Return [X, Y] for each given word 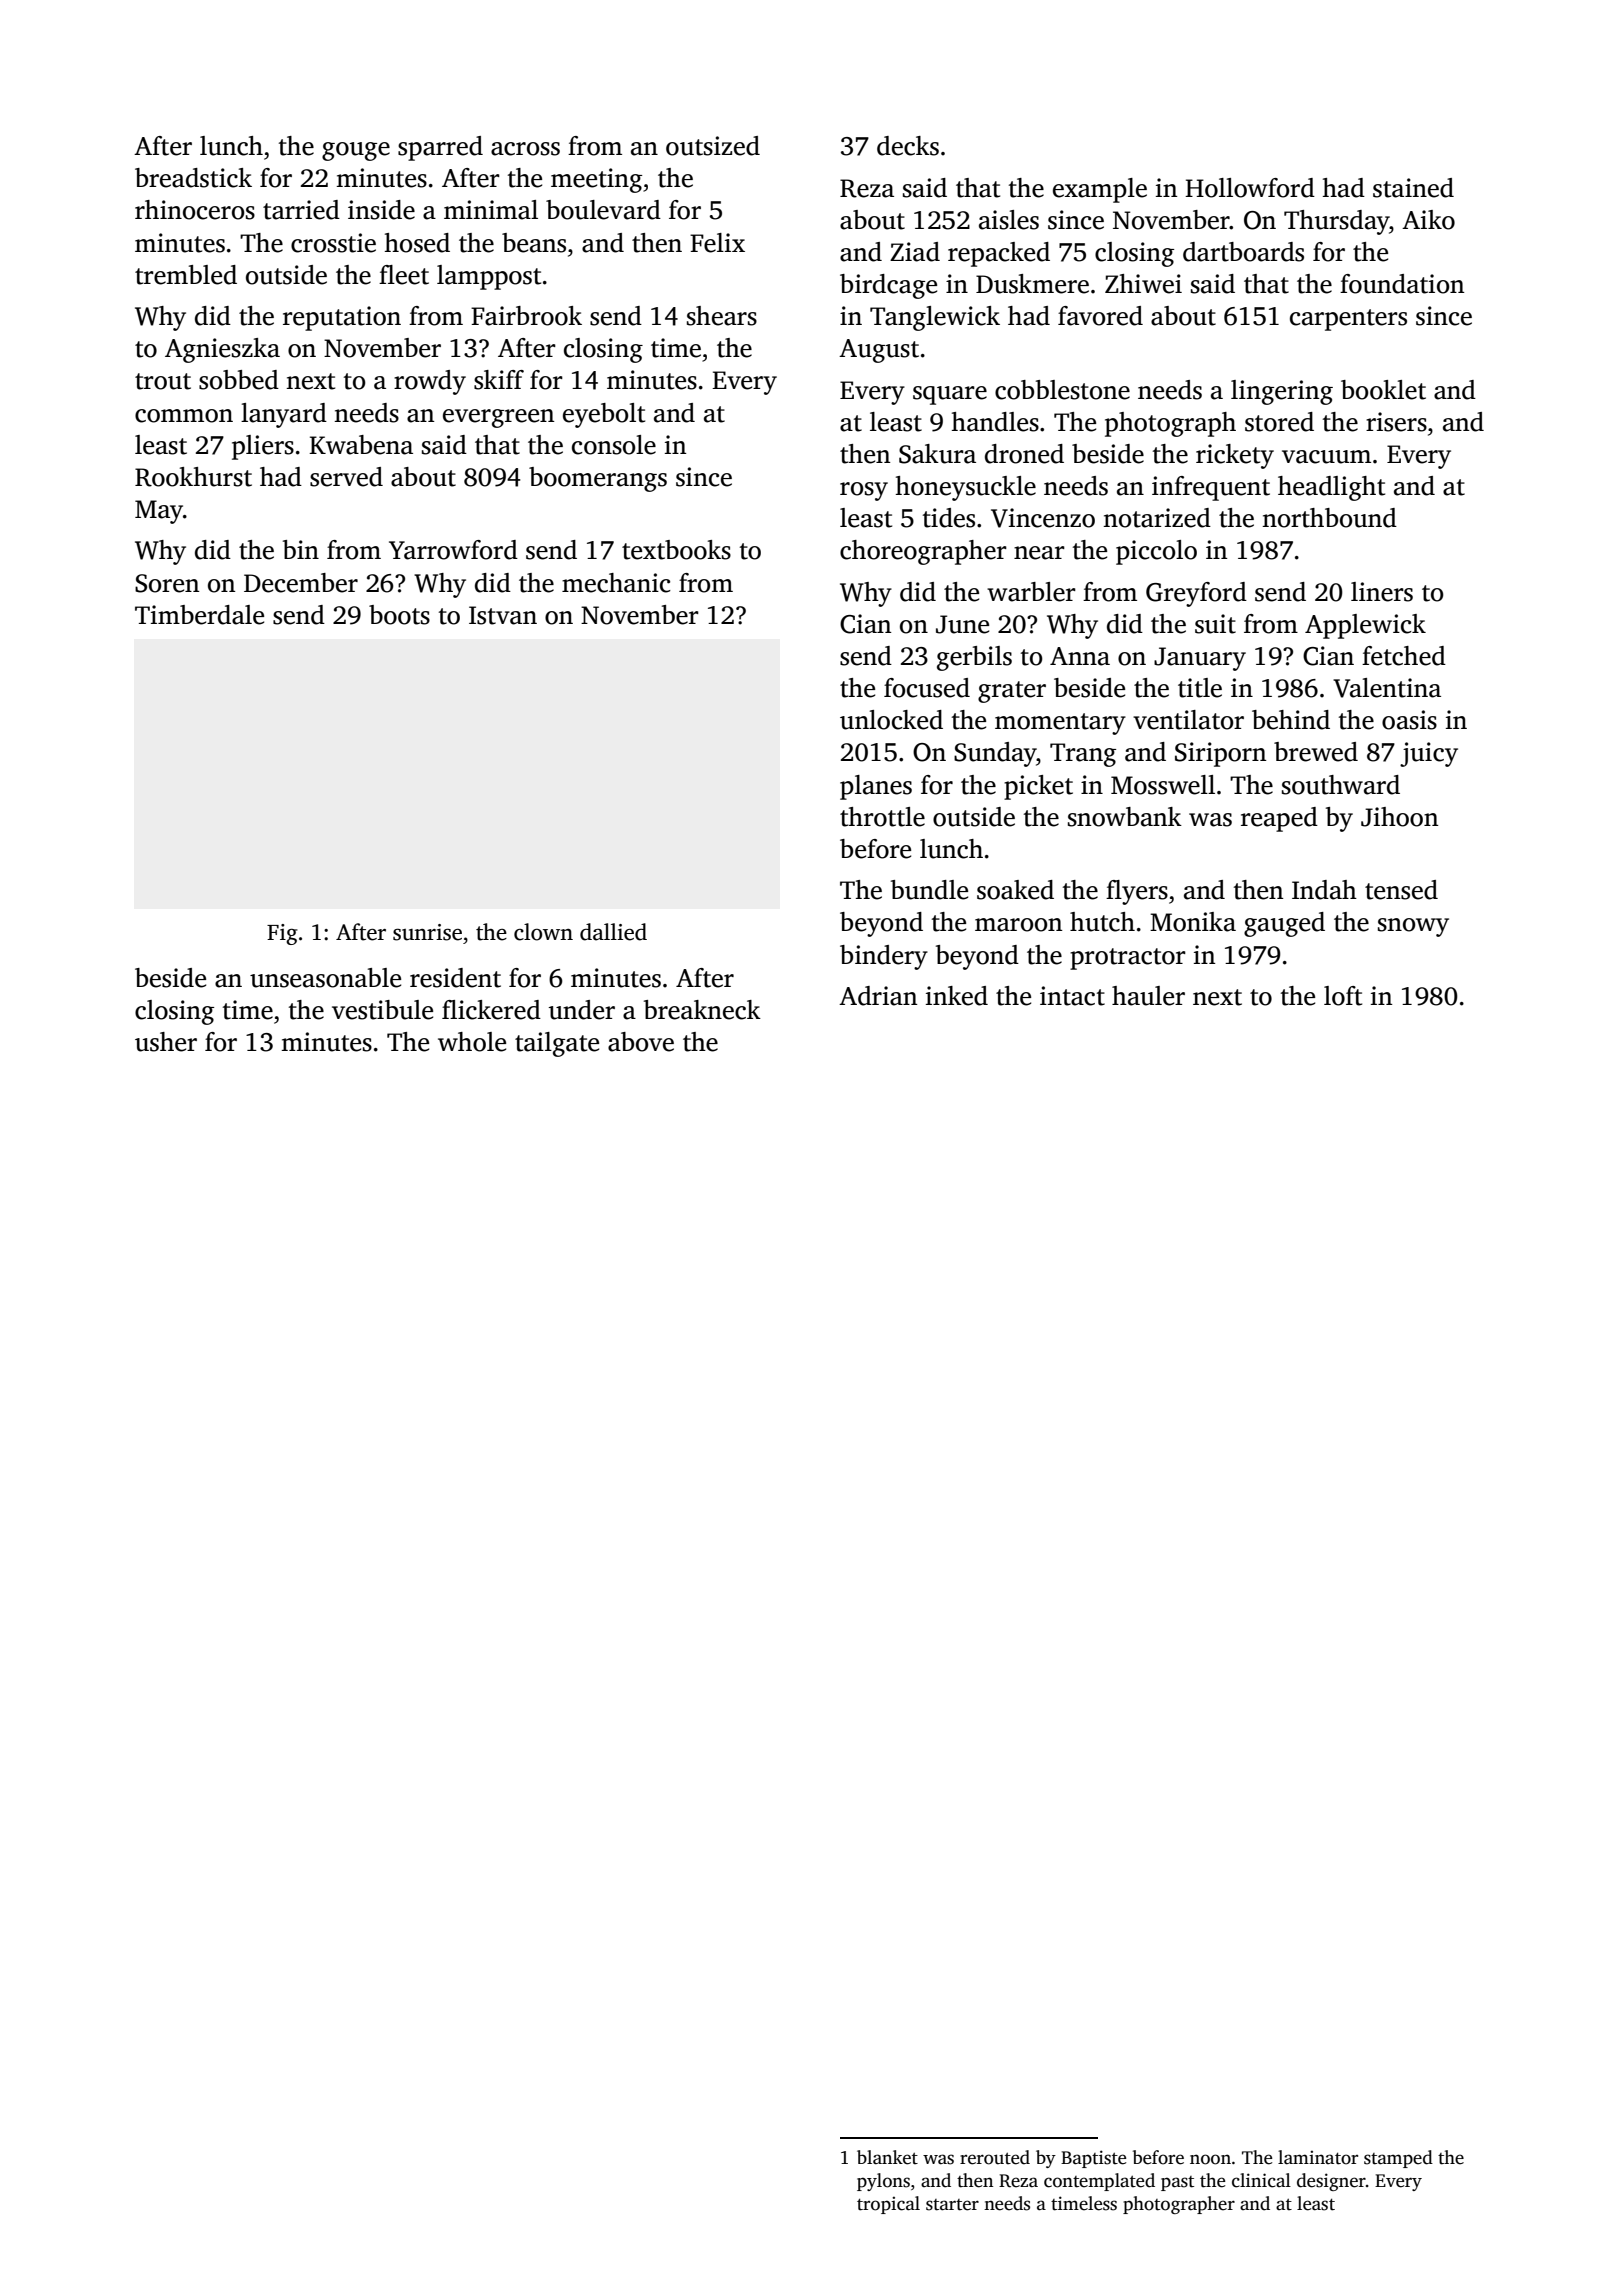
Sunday [995, 754]
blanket [887, 2157]
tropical [888, 2205]
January [1200, 659]
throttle [882, 817]
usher [166, 1042]
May [159, 512]
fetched [1404, 656]
